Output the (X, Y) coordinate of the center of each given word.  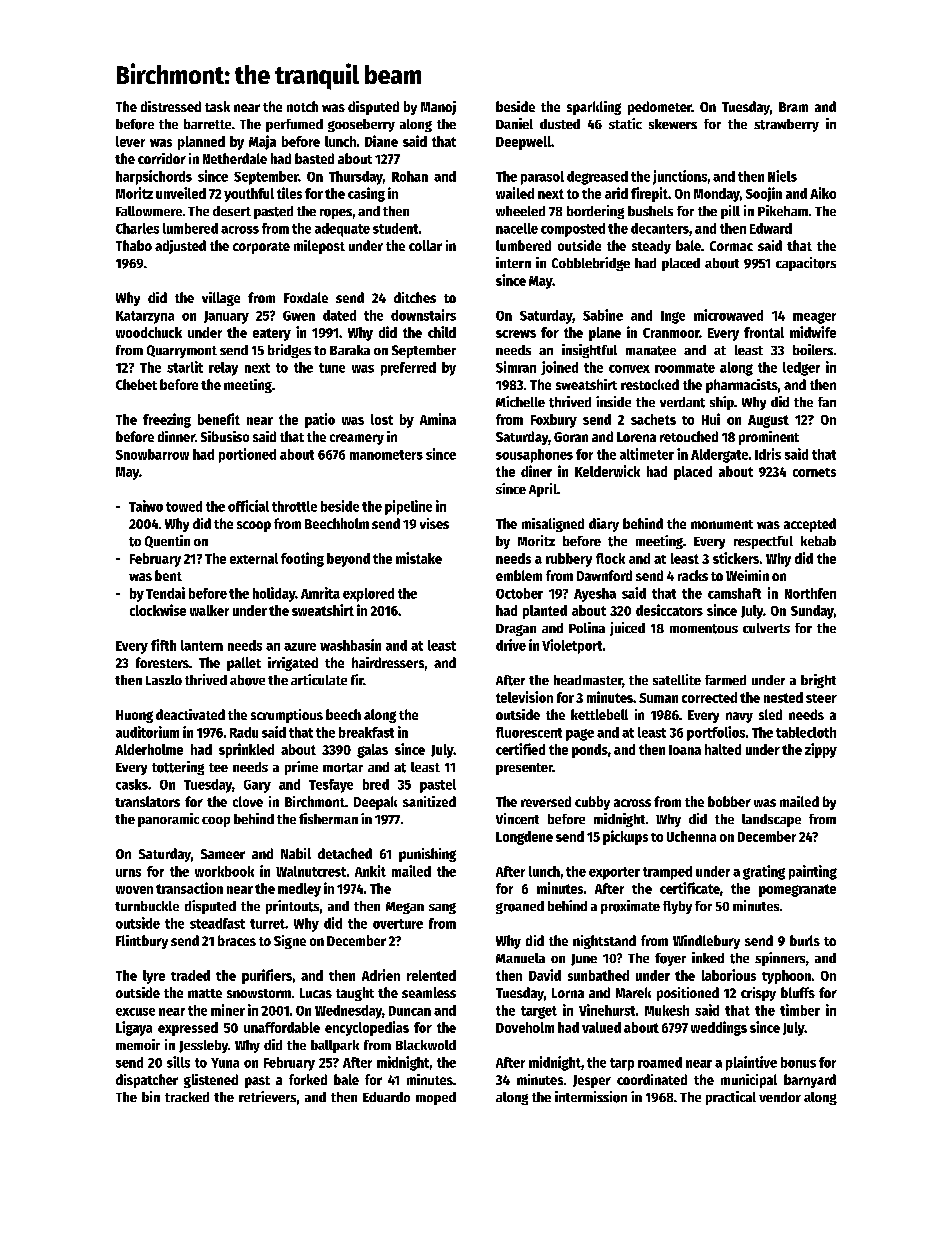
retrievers (267, 1096)
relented (431, 975)
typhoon (786, 977)
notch (302, 106)
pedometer (660, 108)
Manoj (438, 108)
